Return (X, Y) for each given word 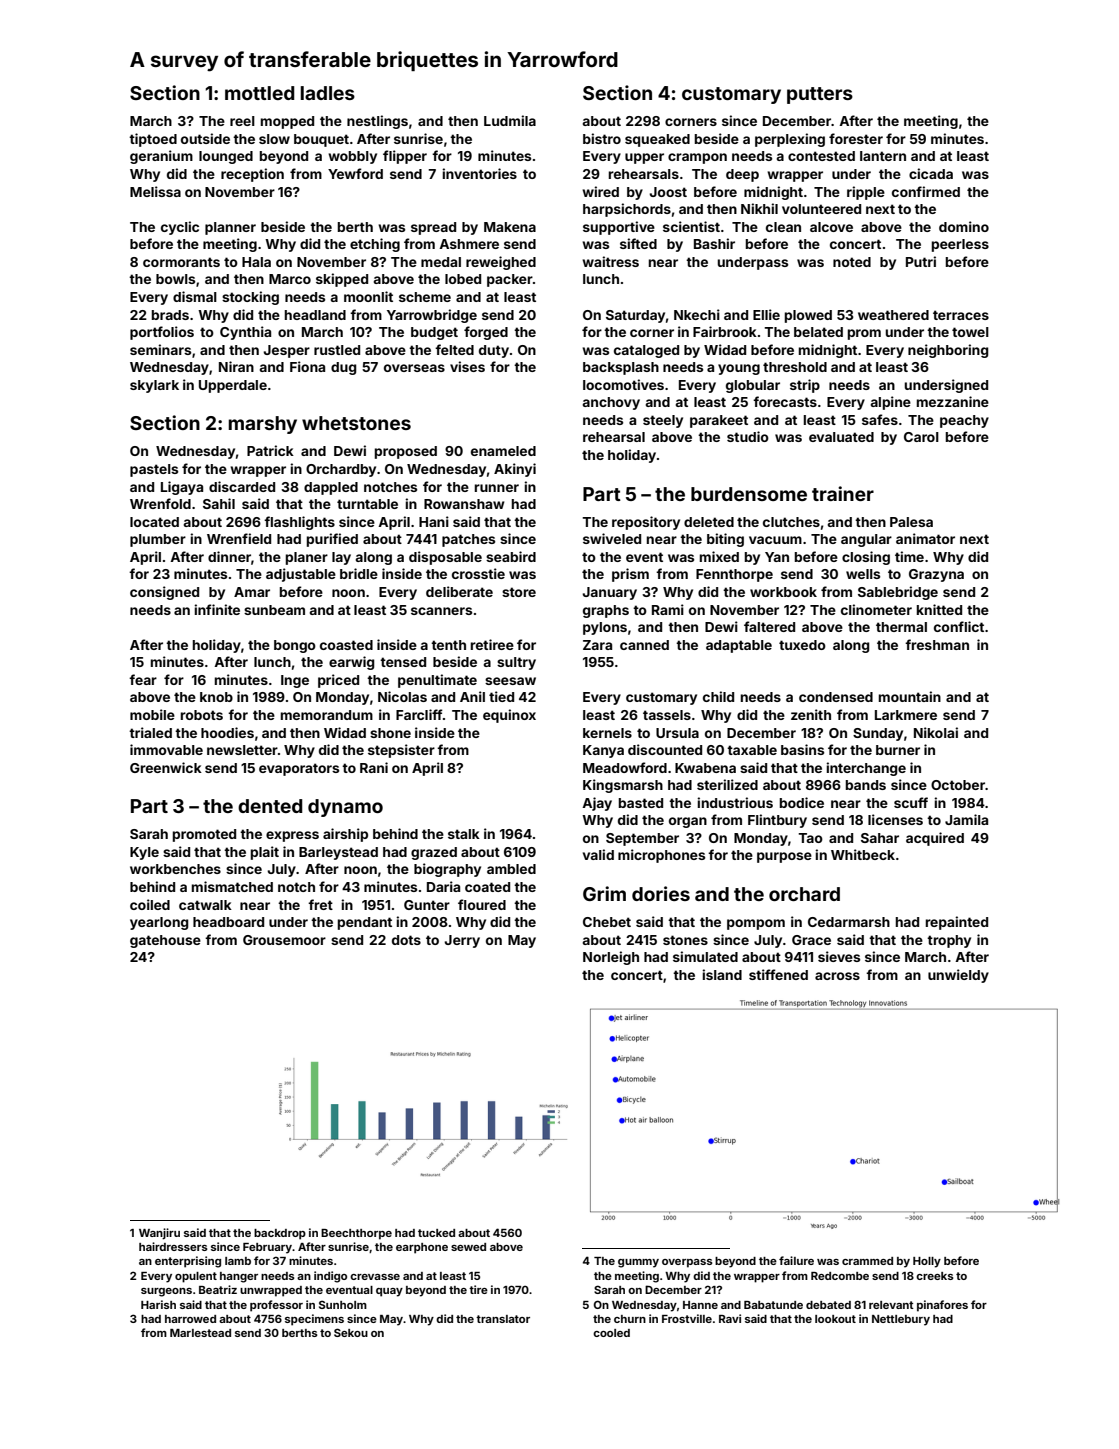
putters (820, 95)
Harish (158, 1304)
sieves (839, 956)
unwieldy (958, 976)
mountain (910, 696)
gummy (638, 1263)
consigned (164, 593)
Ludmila (510, 120)
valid (598, 854)
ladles (328, 93)
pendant (365, 923)
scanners (441, 611)
